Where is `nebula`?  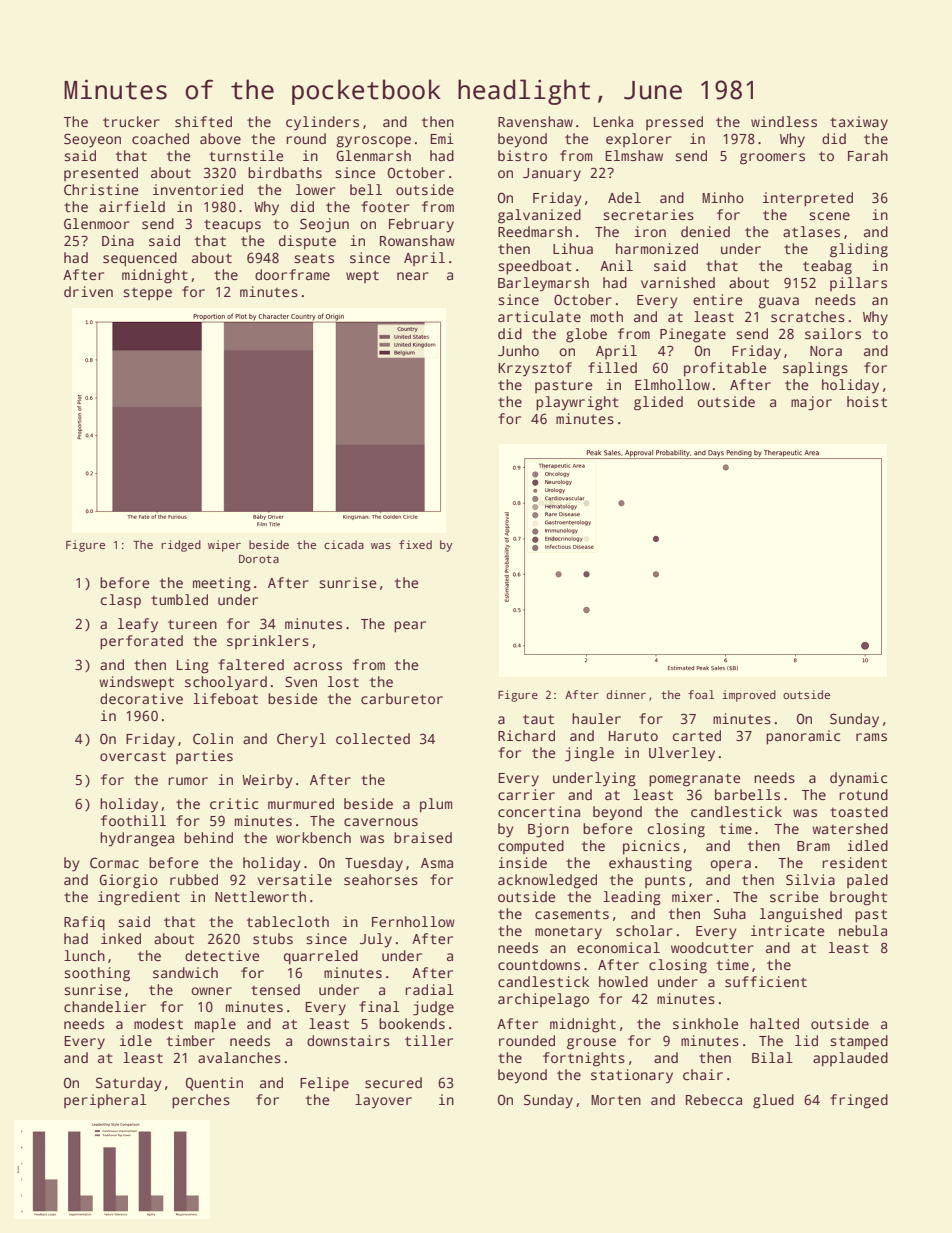 nebula is located at coordinates (863, 930).
